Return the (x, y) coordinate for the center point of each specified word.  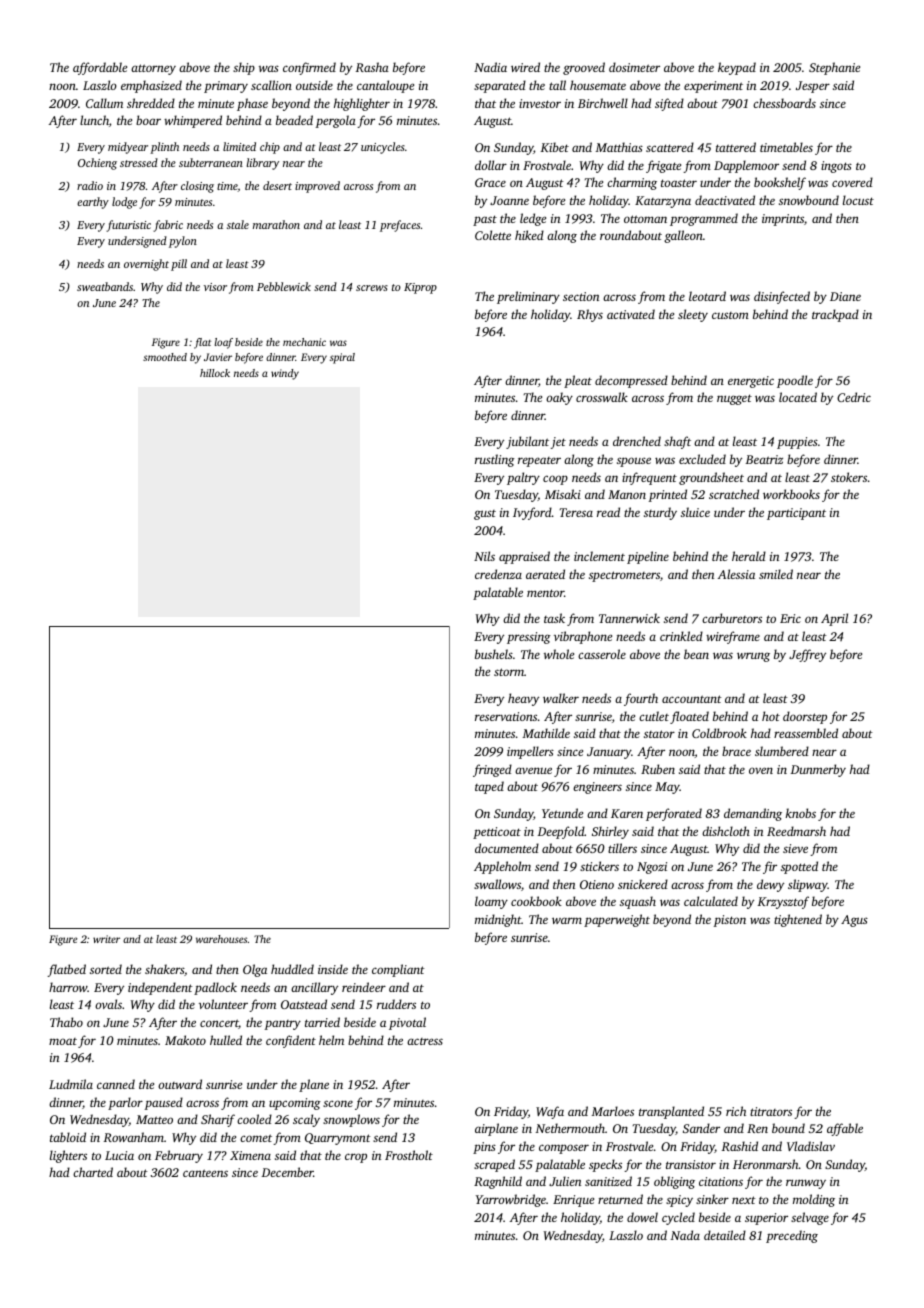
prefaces (400, 226)
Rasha (372, 67)
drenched (637, 441)
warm (567, 920)
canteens (205, 1173)
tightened (798, 920)
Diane (845, 296)
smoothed (165, 357)
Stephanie (834, 68)
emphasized (151, 86)
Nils (484, 556)
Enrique (573, 1201)
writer (106, 939)
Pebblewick (284, 286)
